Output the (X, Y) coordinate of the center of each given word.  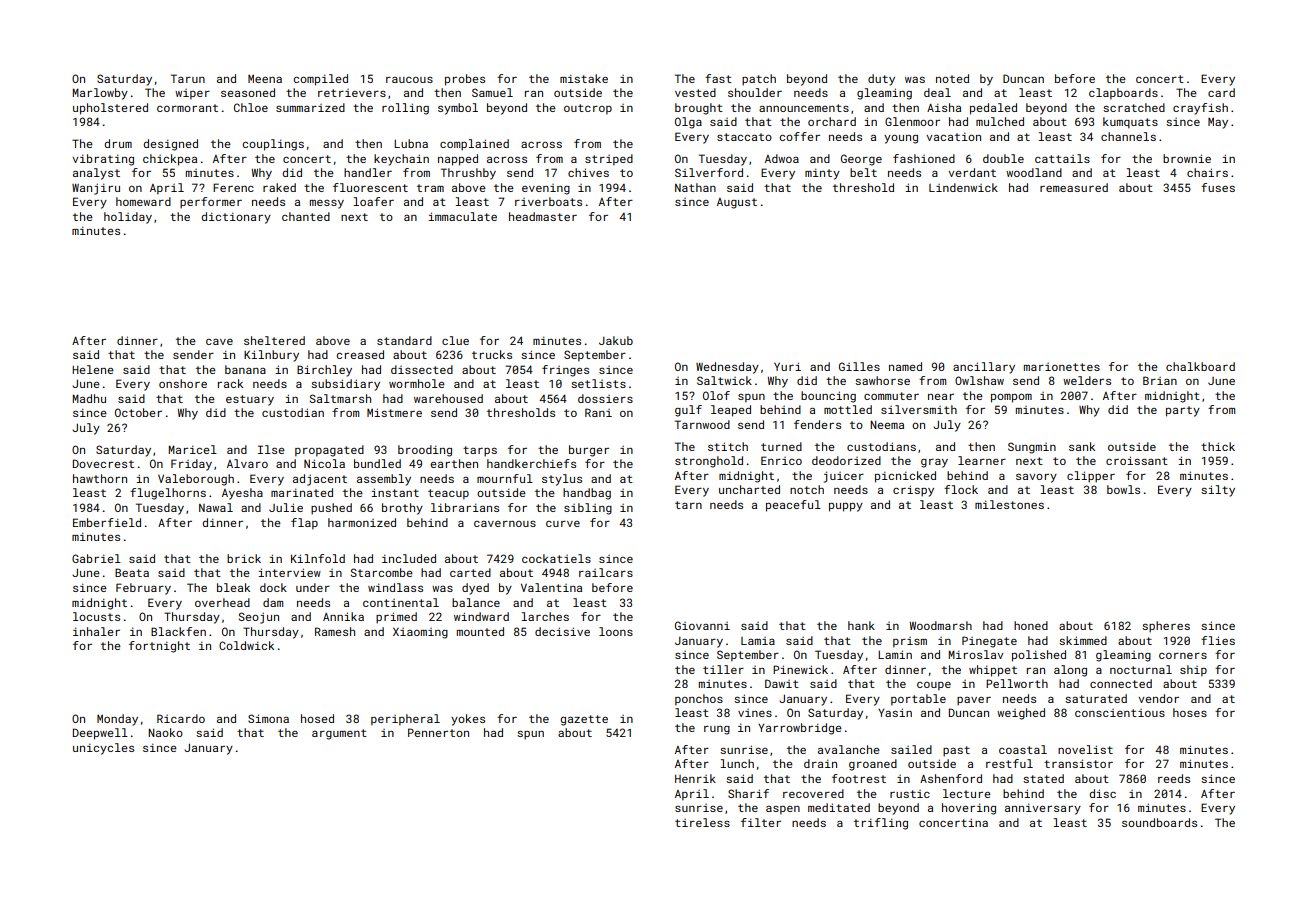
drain (820, 763)
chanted (306, 216)
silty (1218, 491)
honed (1031, 625)
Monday (117, 720)
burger (589, 451)
